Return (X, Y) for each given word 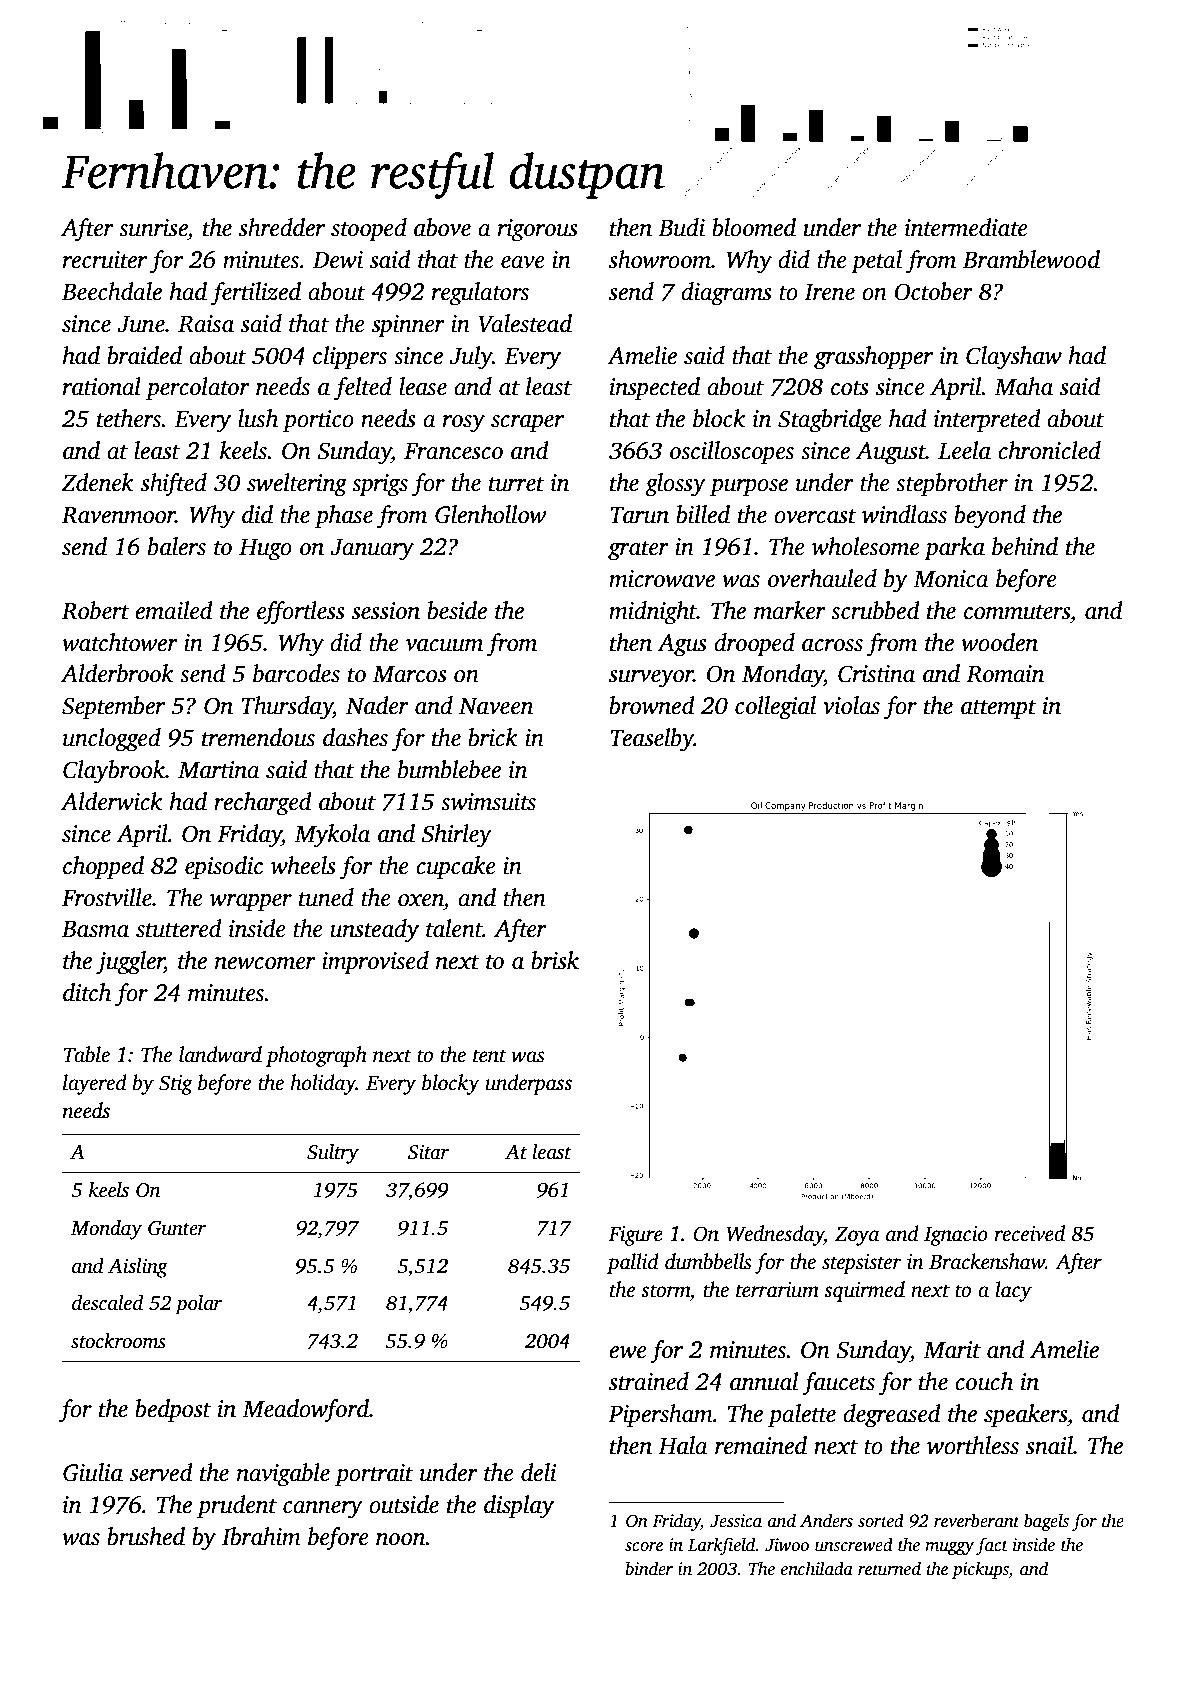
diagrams (726, 294)
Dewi (338, 260)
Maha (1023, 386)
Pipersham (660, 1416)
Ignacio (956, 1236)
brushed (146, 1536)
